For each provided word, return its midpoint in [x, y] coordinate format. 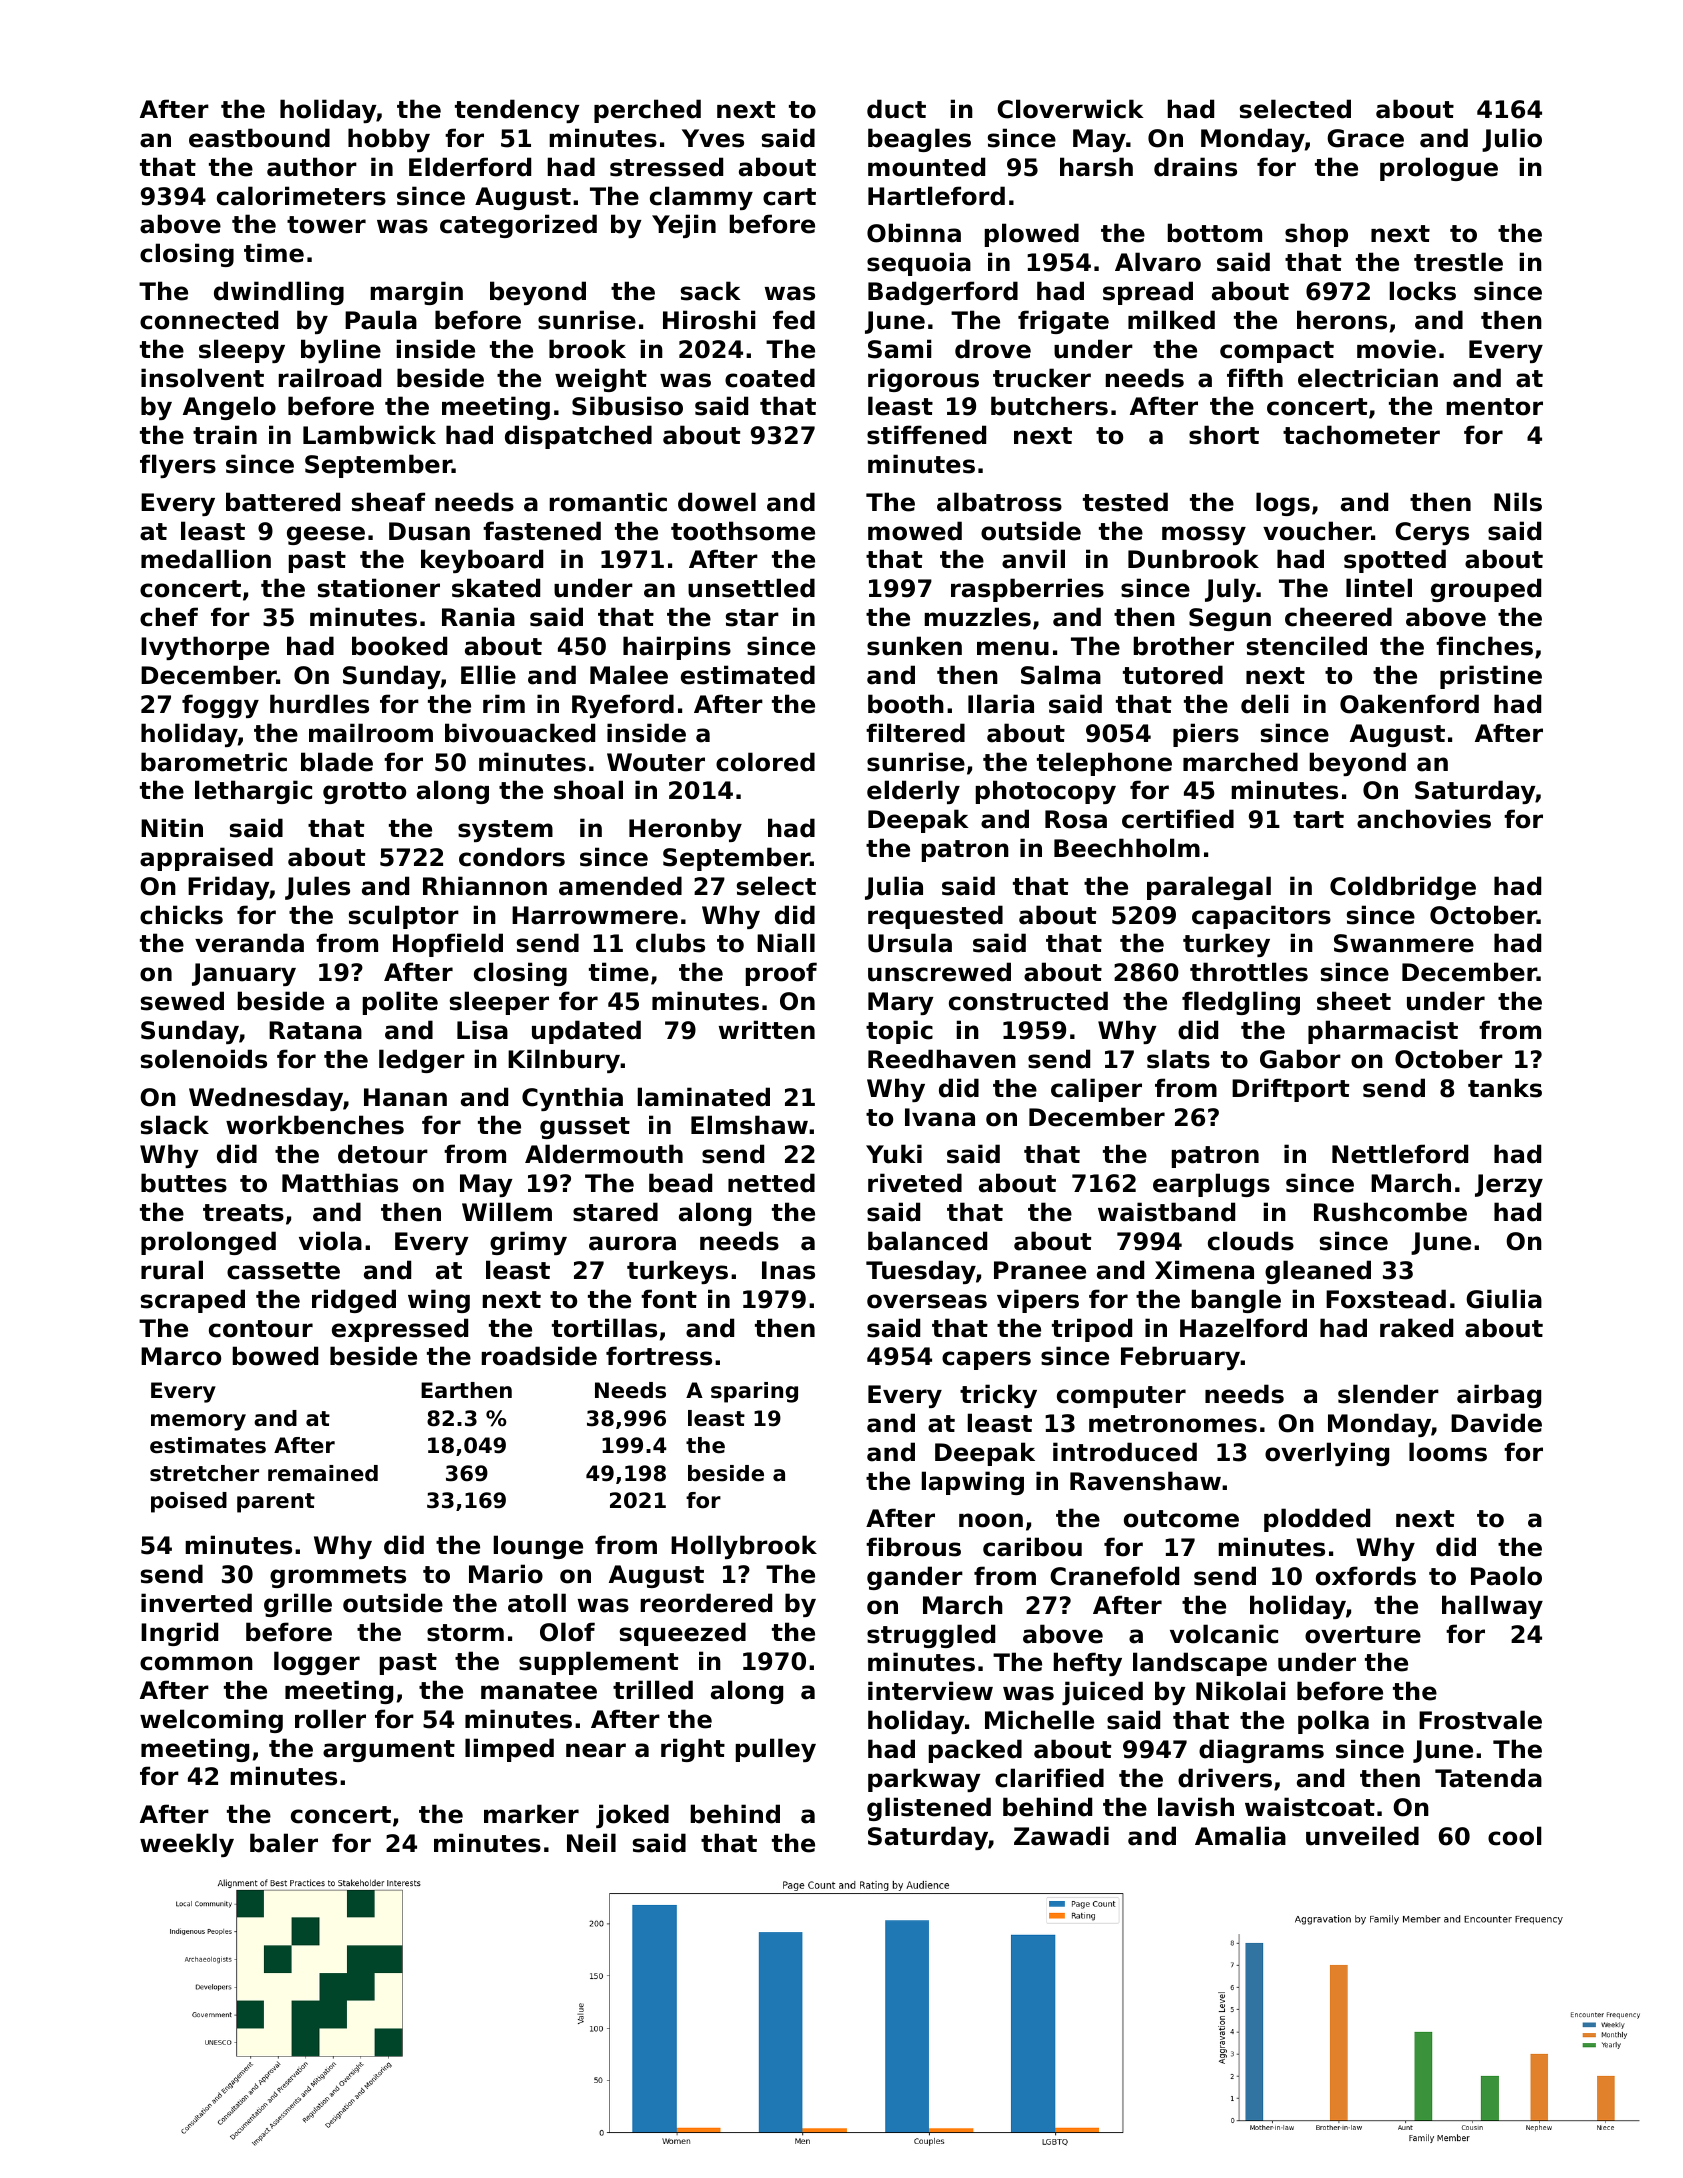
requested [935, 917]
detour [383, 1154]
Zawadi [1061, 1836]
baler [284, 1843]
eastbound [259, 138]
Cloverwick [1070, 109]
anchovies [1424, 819]
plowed [1032, 235]
